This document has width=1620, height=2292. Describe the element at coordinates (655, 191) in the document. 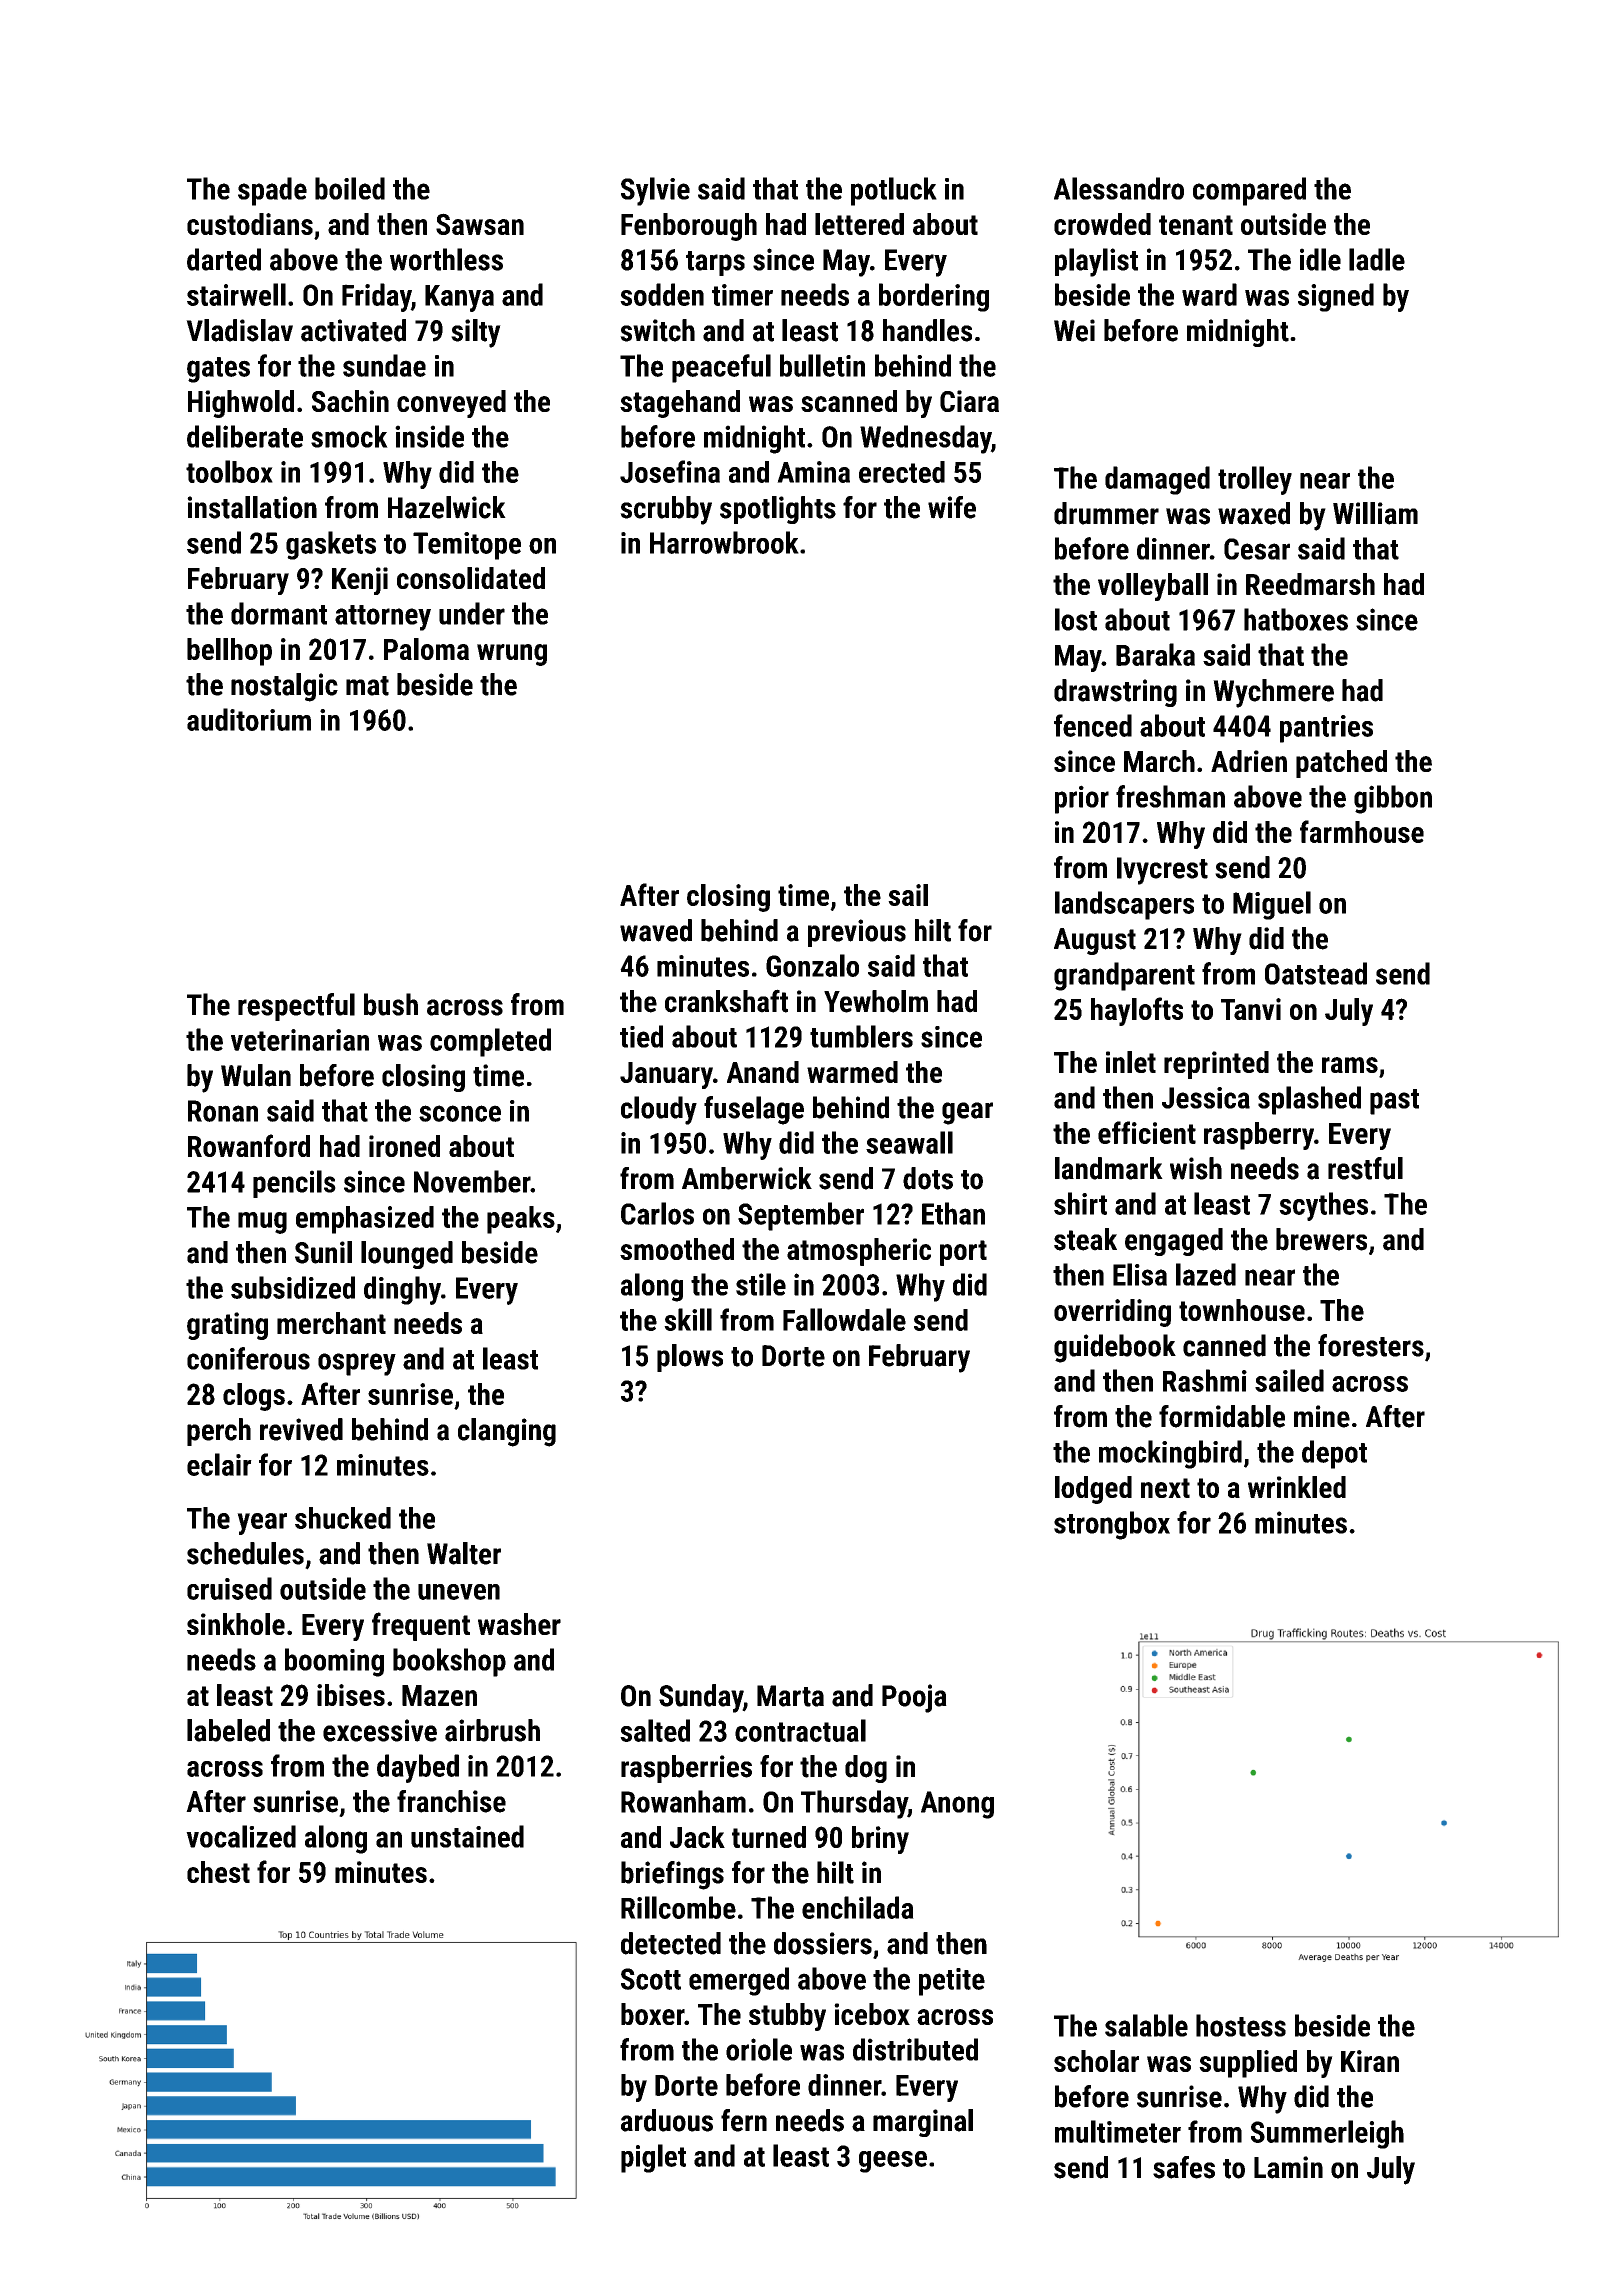

I see `Sylvie` at that location.
